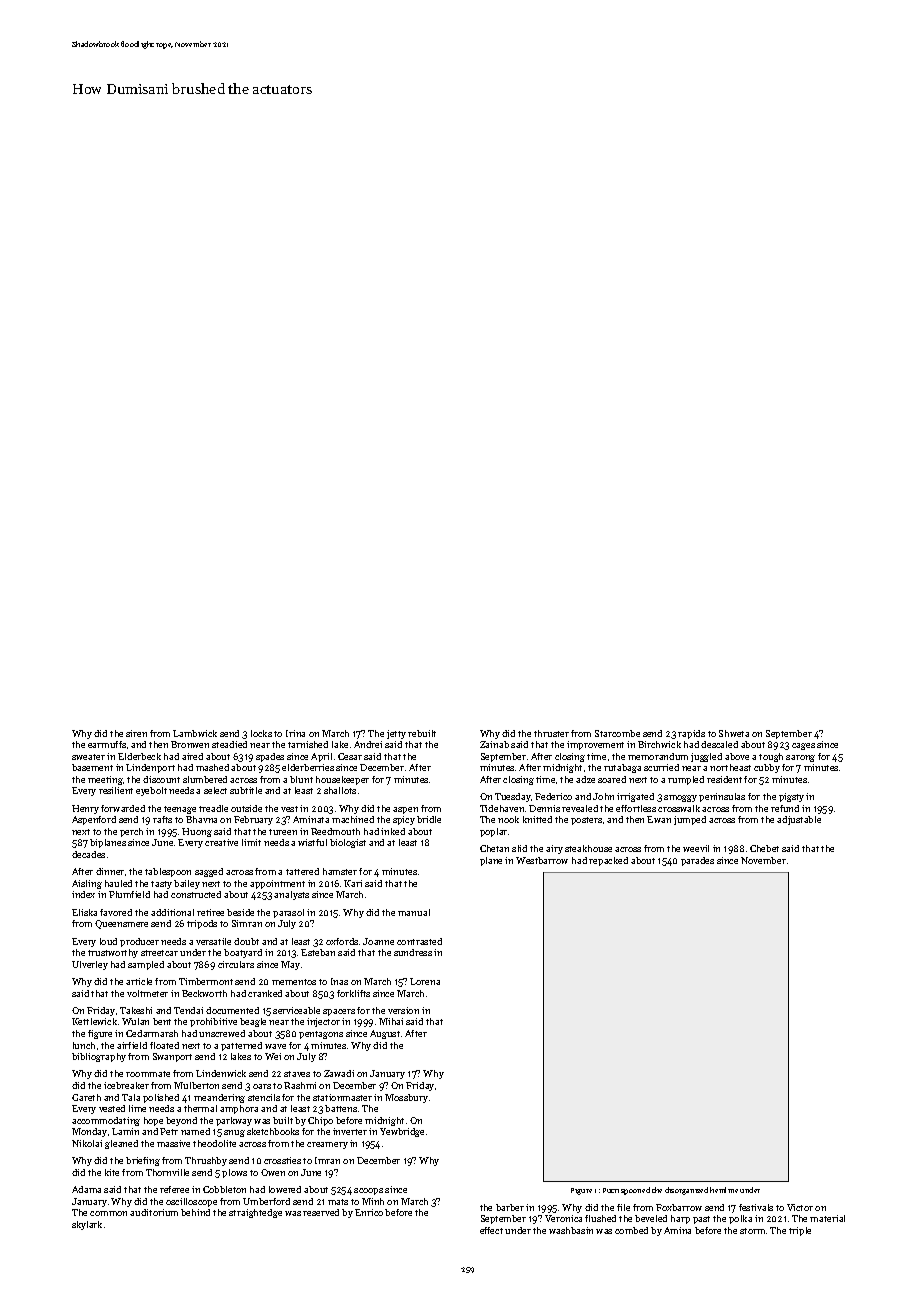 This screenshot has width=924, height=1308. I want to click on sarong, so click(800, 758).
